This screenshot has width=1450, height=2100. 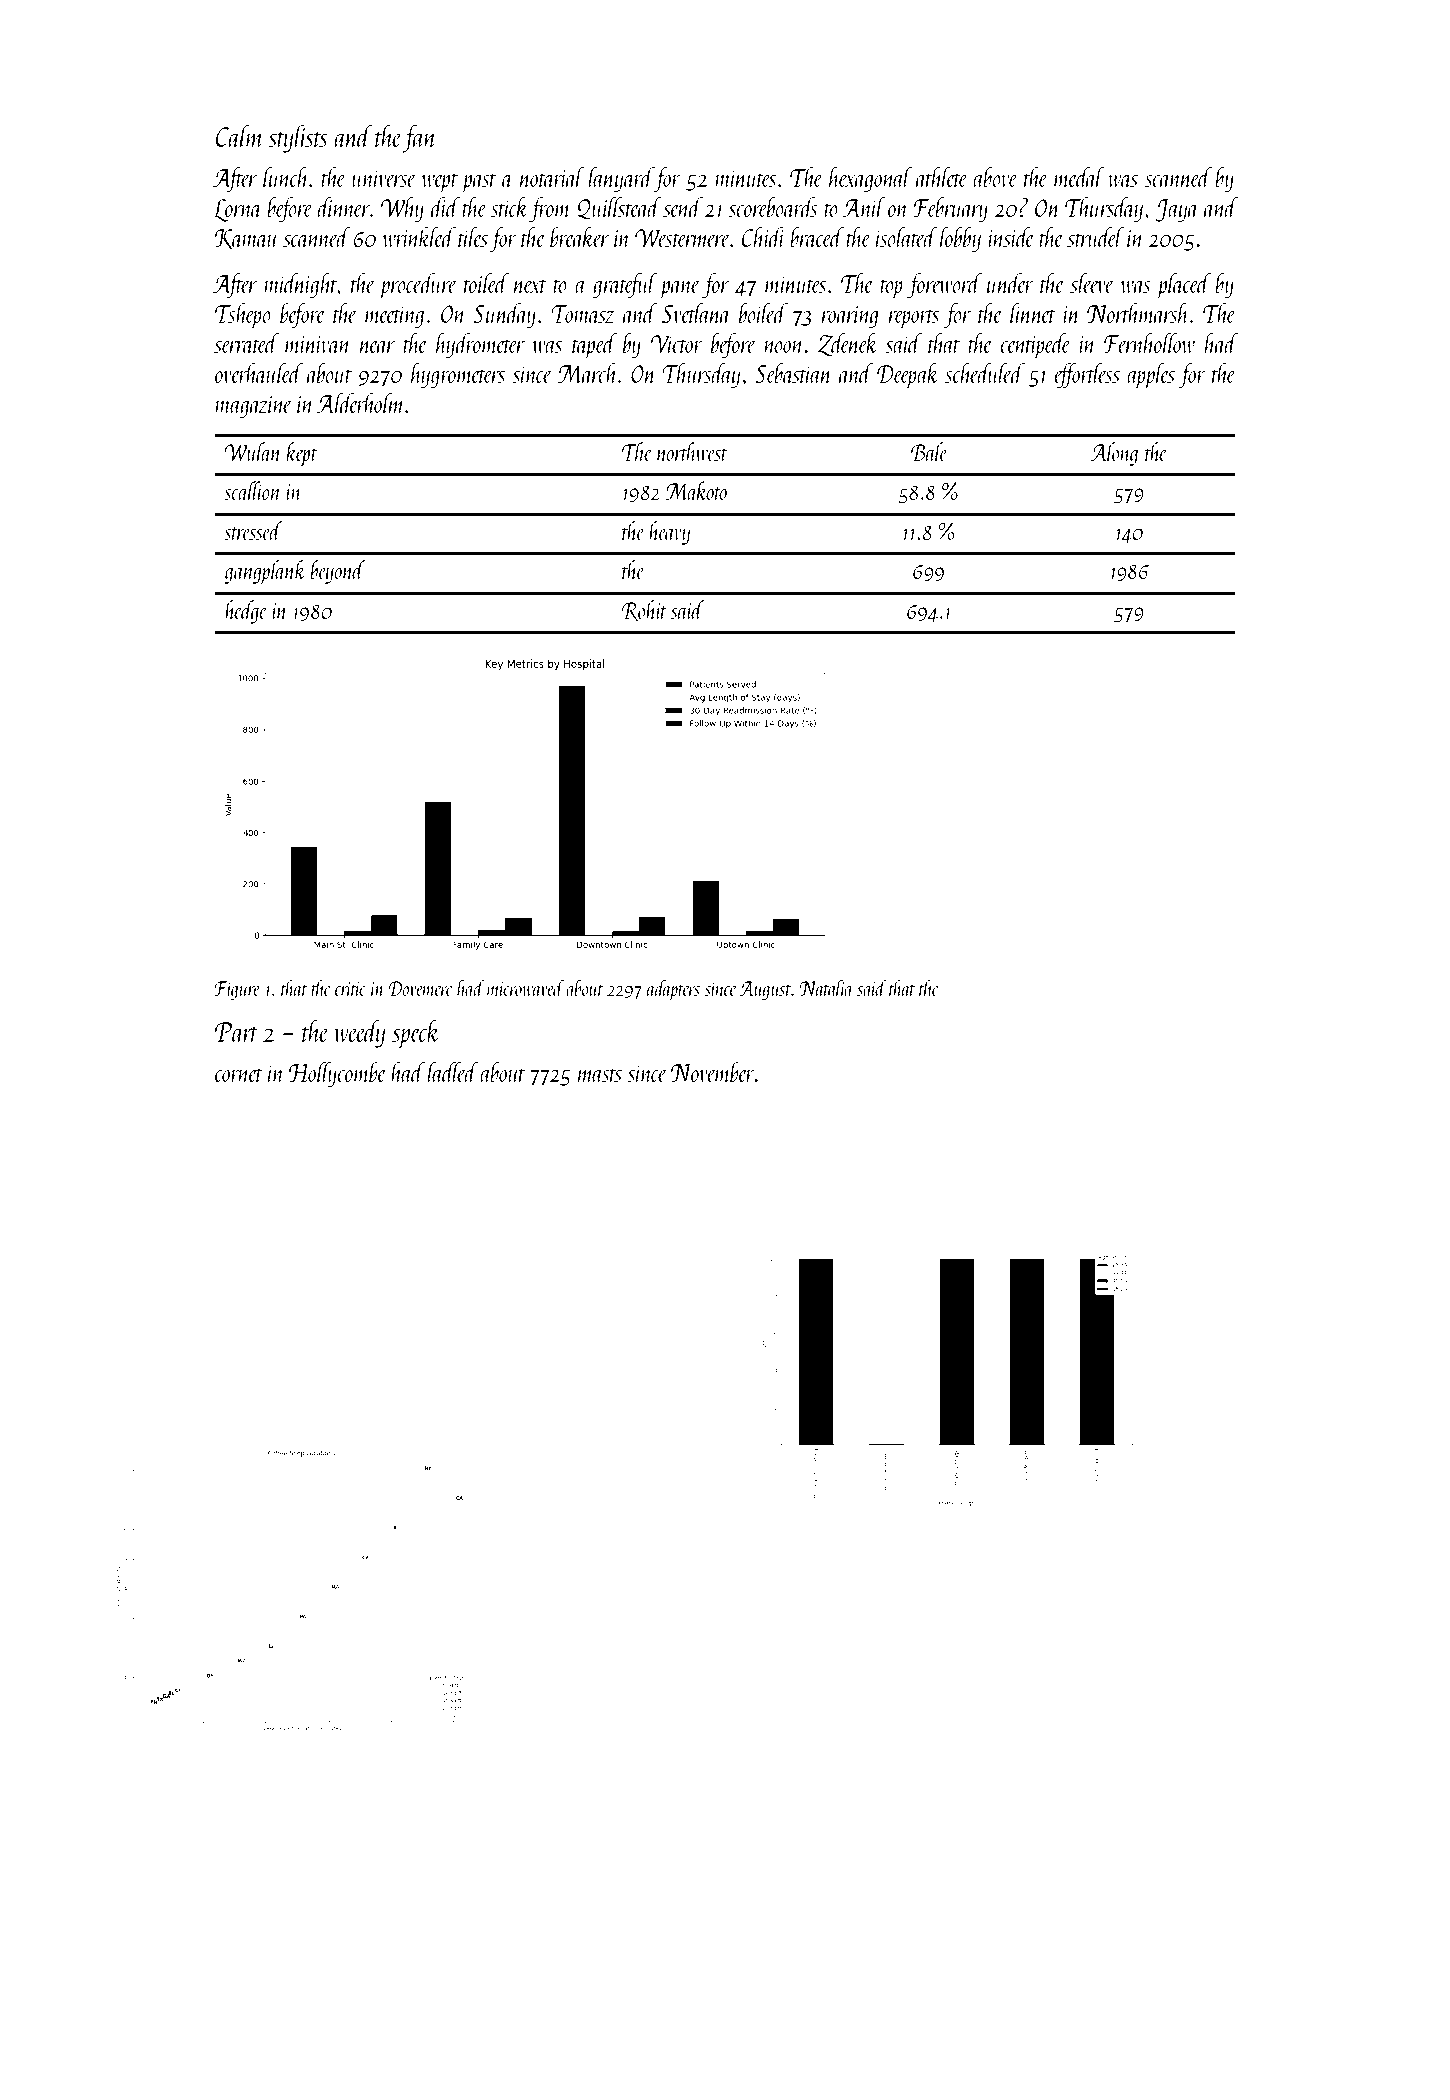 I want to click on Rohit, so click(x=644, y=610).
